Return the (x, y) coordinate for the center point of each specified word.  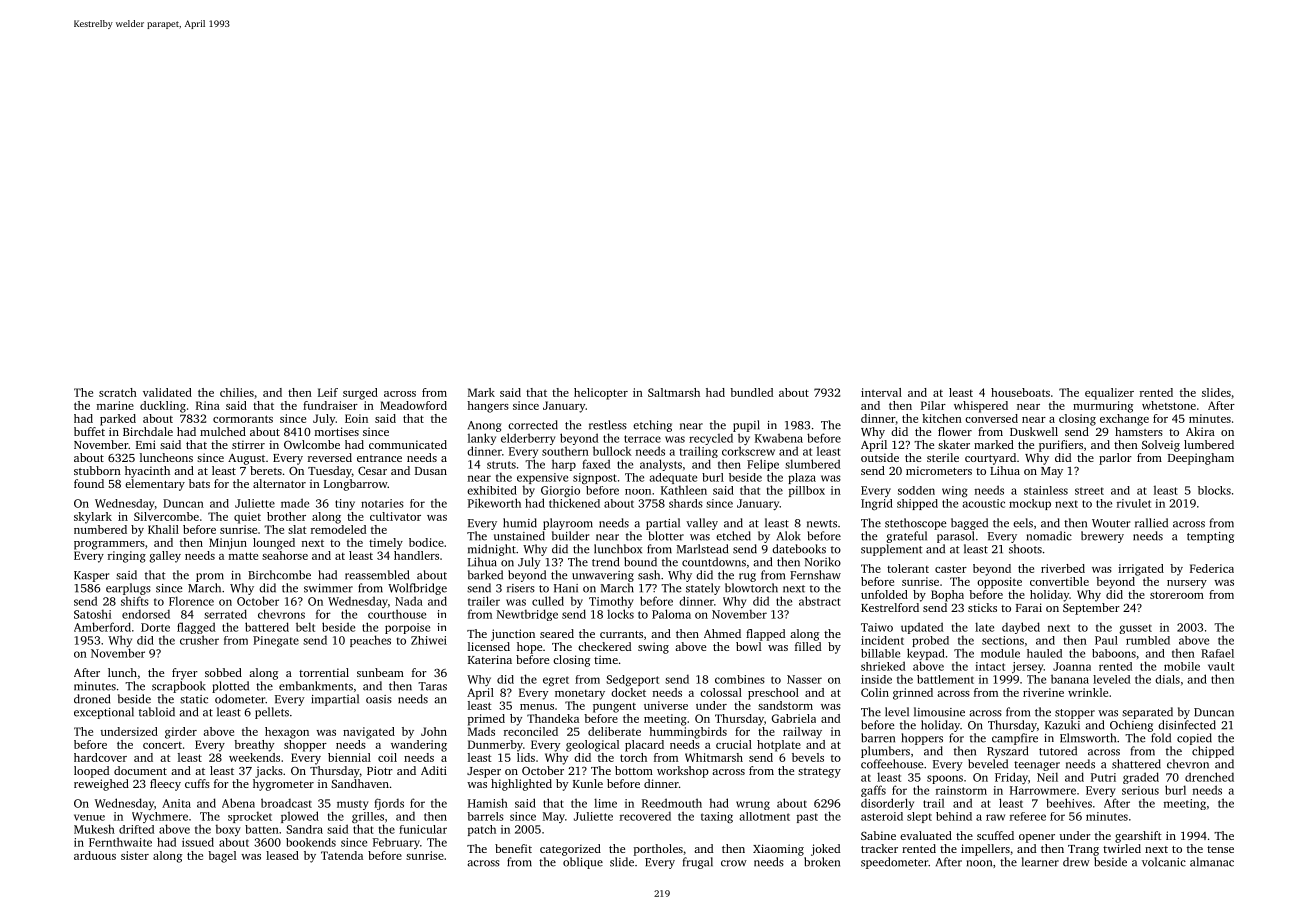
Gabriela (793, 718)
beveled (988, 764)
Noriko (823, 562)
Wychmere (160, 817)
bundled (751, 392)
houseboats (1020, 392)
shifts (135, 601)
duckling (163, 407)
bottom (634, 770)
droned (92, 699)
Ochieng (1131, 726)
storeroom (1177, 595)
